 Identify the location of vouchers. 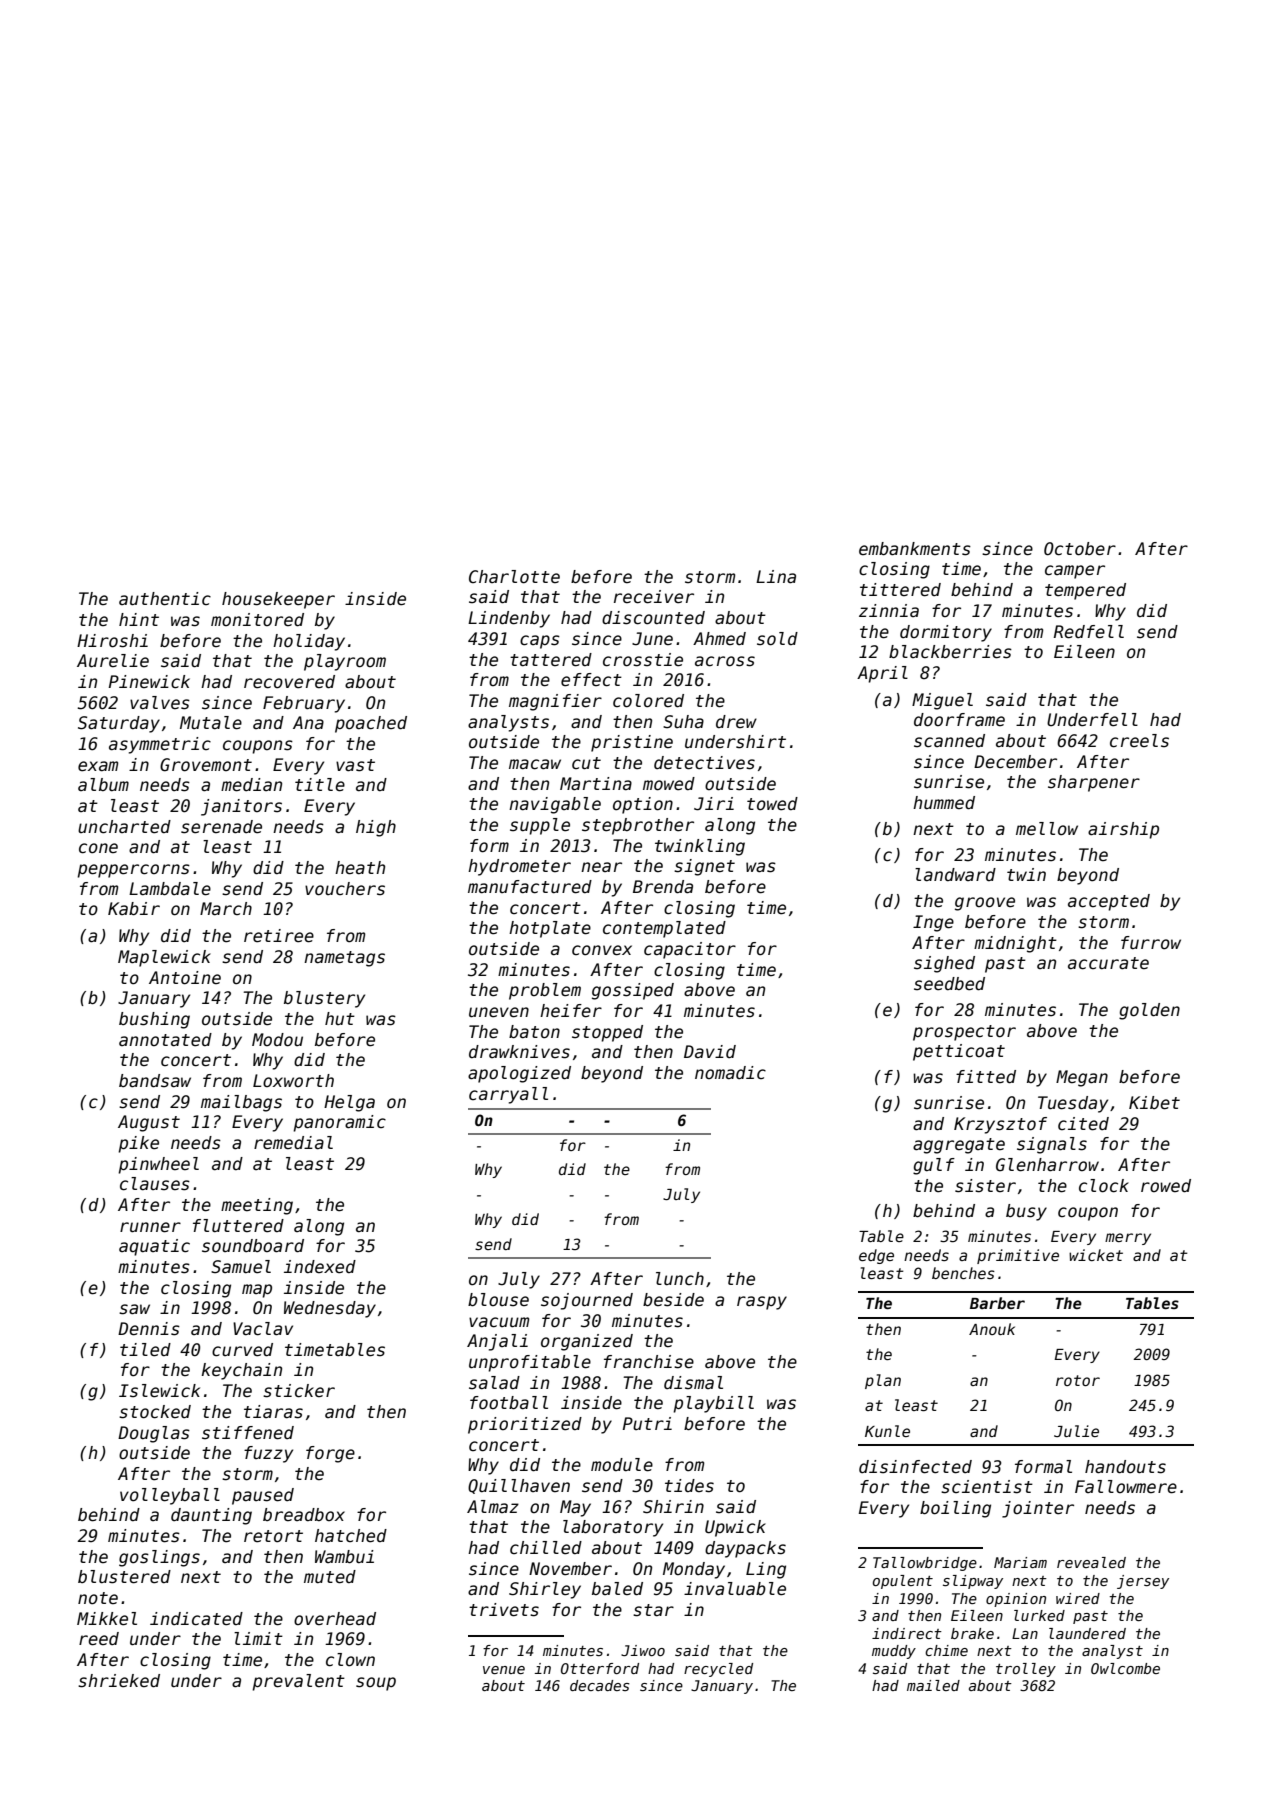
(345, 889).
